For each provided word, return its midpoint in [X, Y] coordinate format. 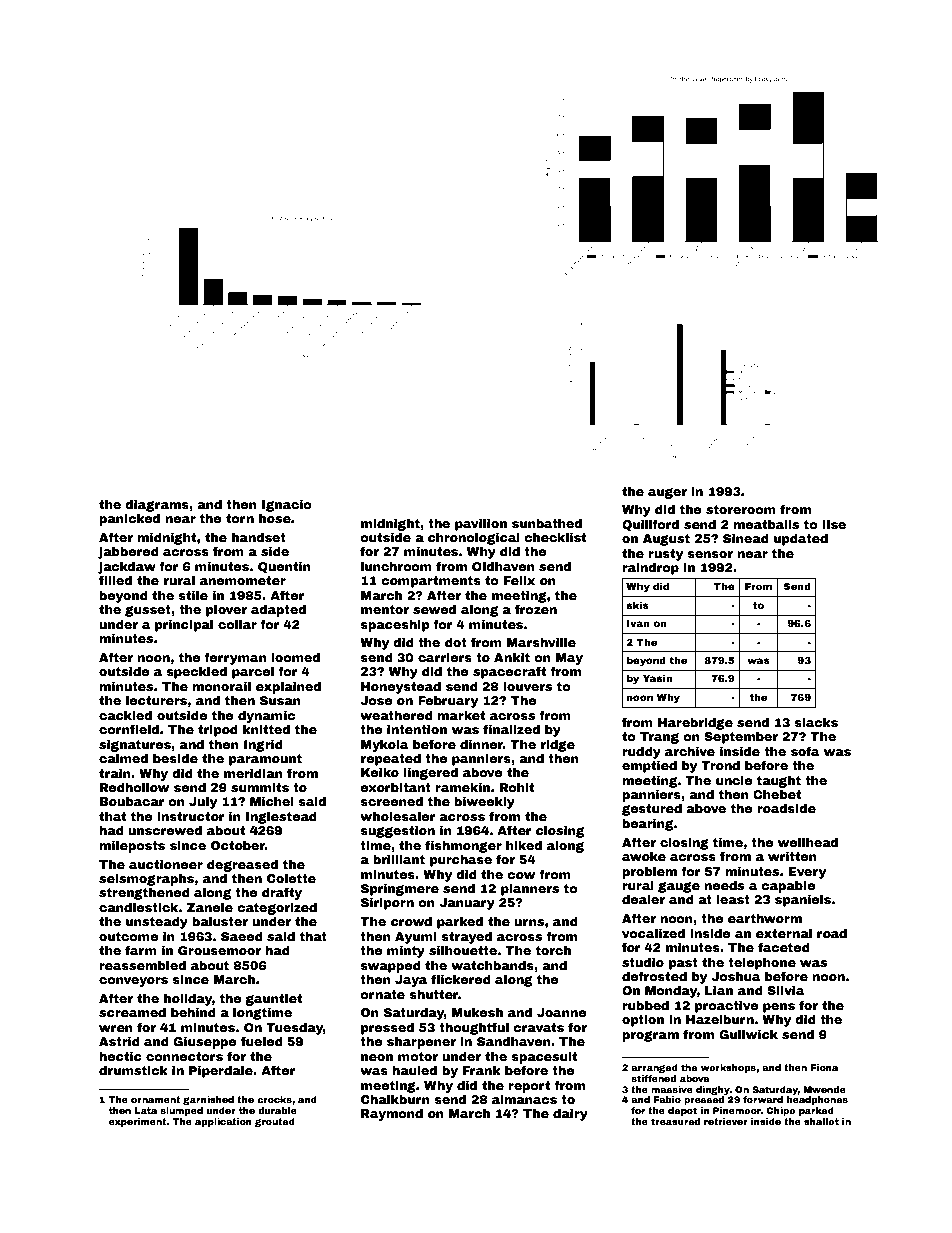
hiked [524, 845]
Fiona [825, 1067]
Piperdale [221, 1072]
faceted [784, 947]
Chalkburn [395, 1099]
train [115, 773]
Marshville [541, 642]
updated [801, 540]
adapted [278, 611]
